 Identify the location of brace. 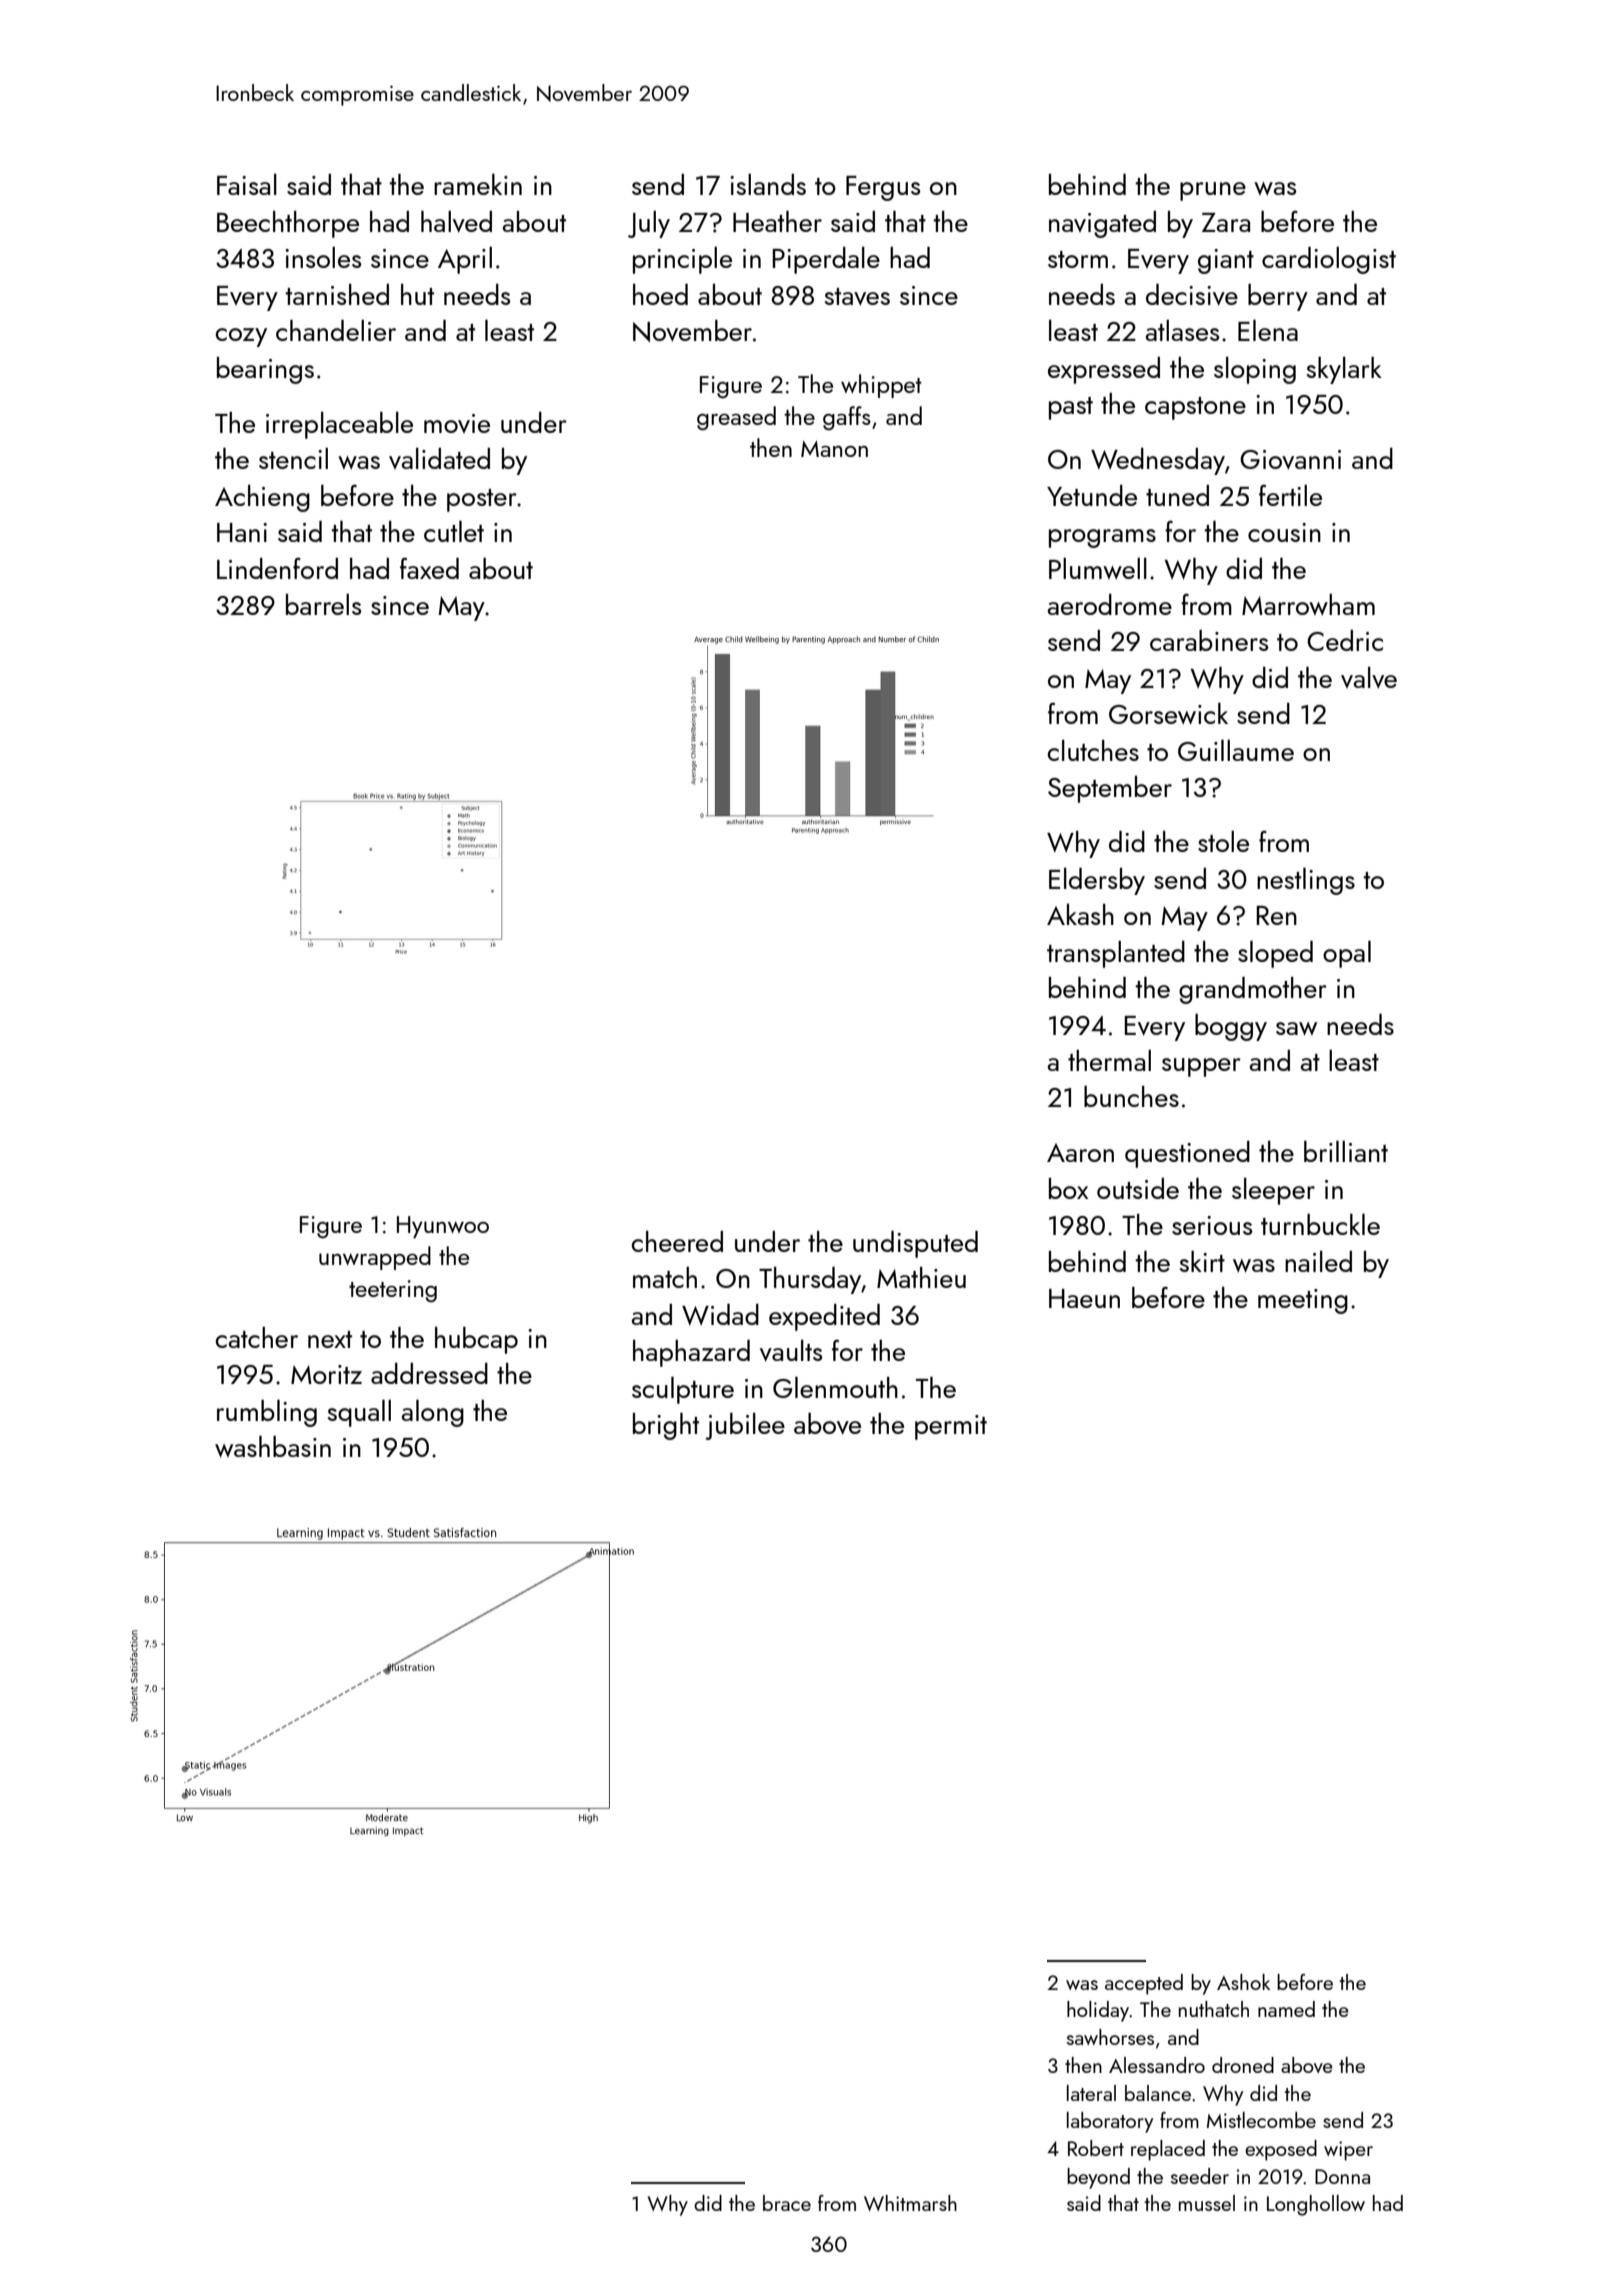
(787, 2203).
